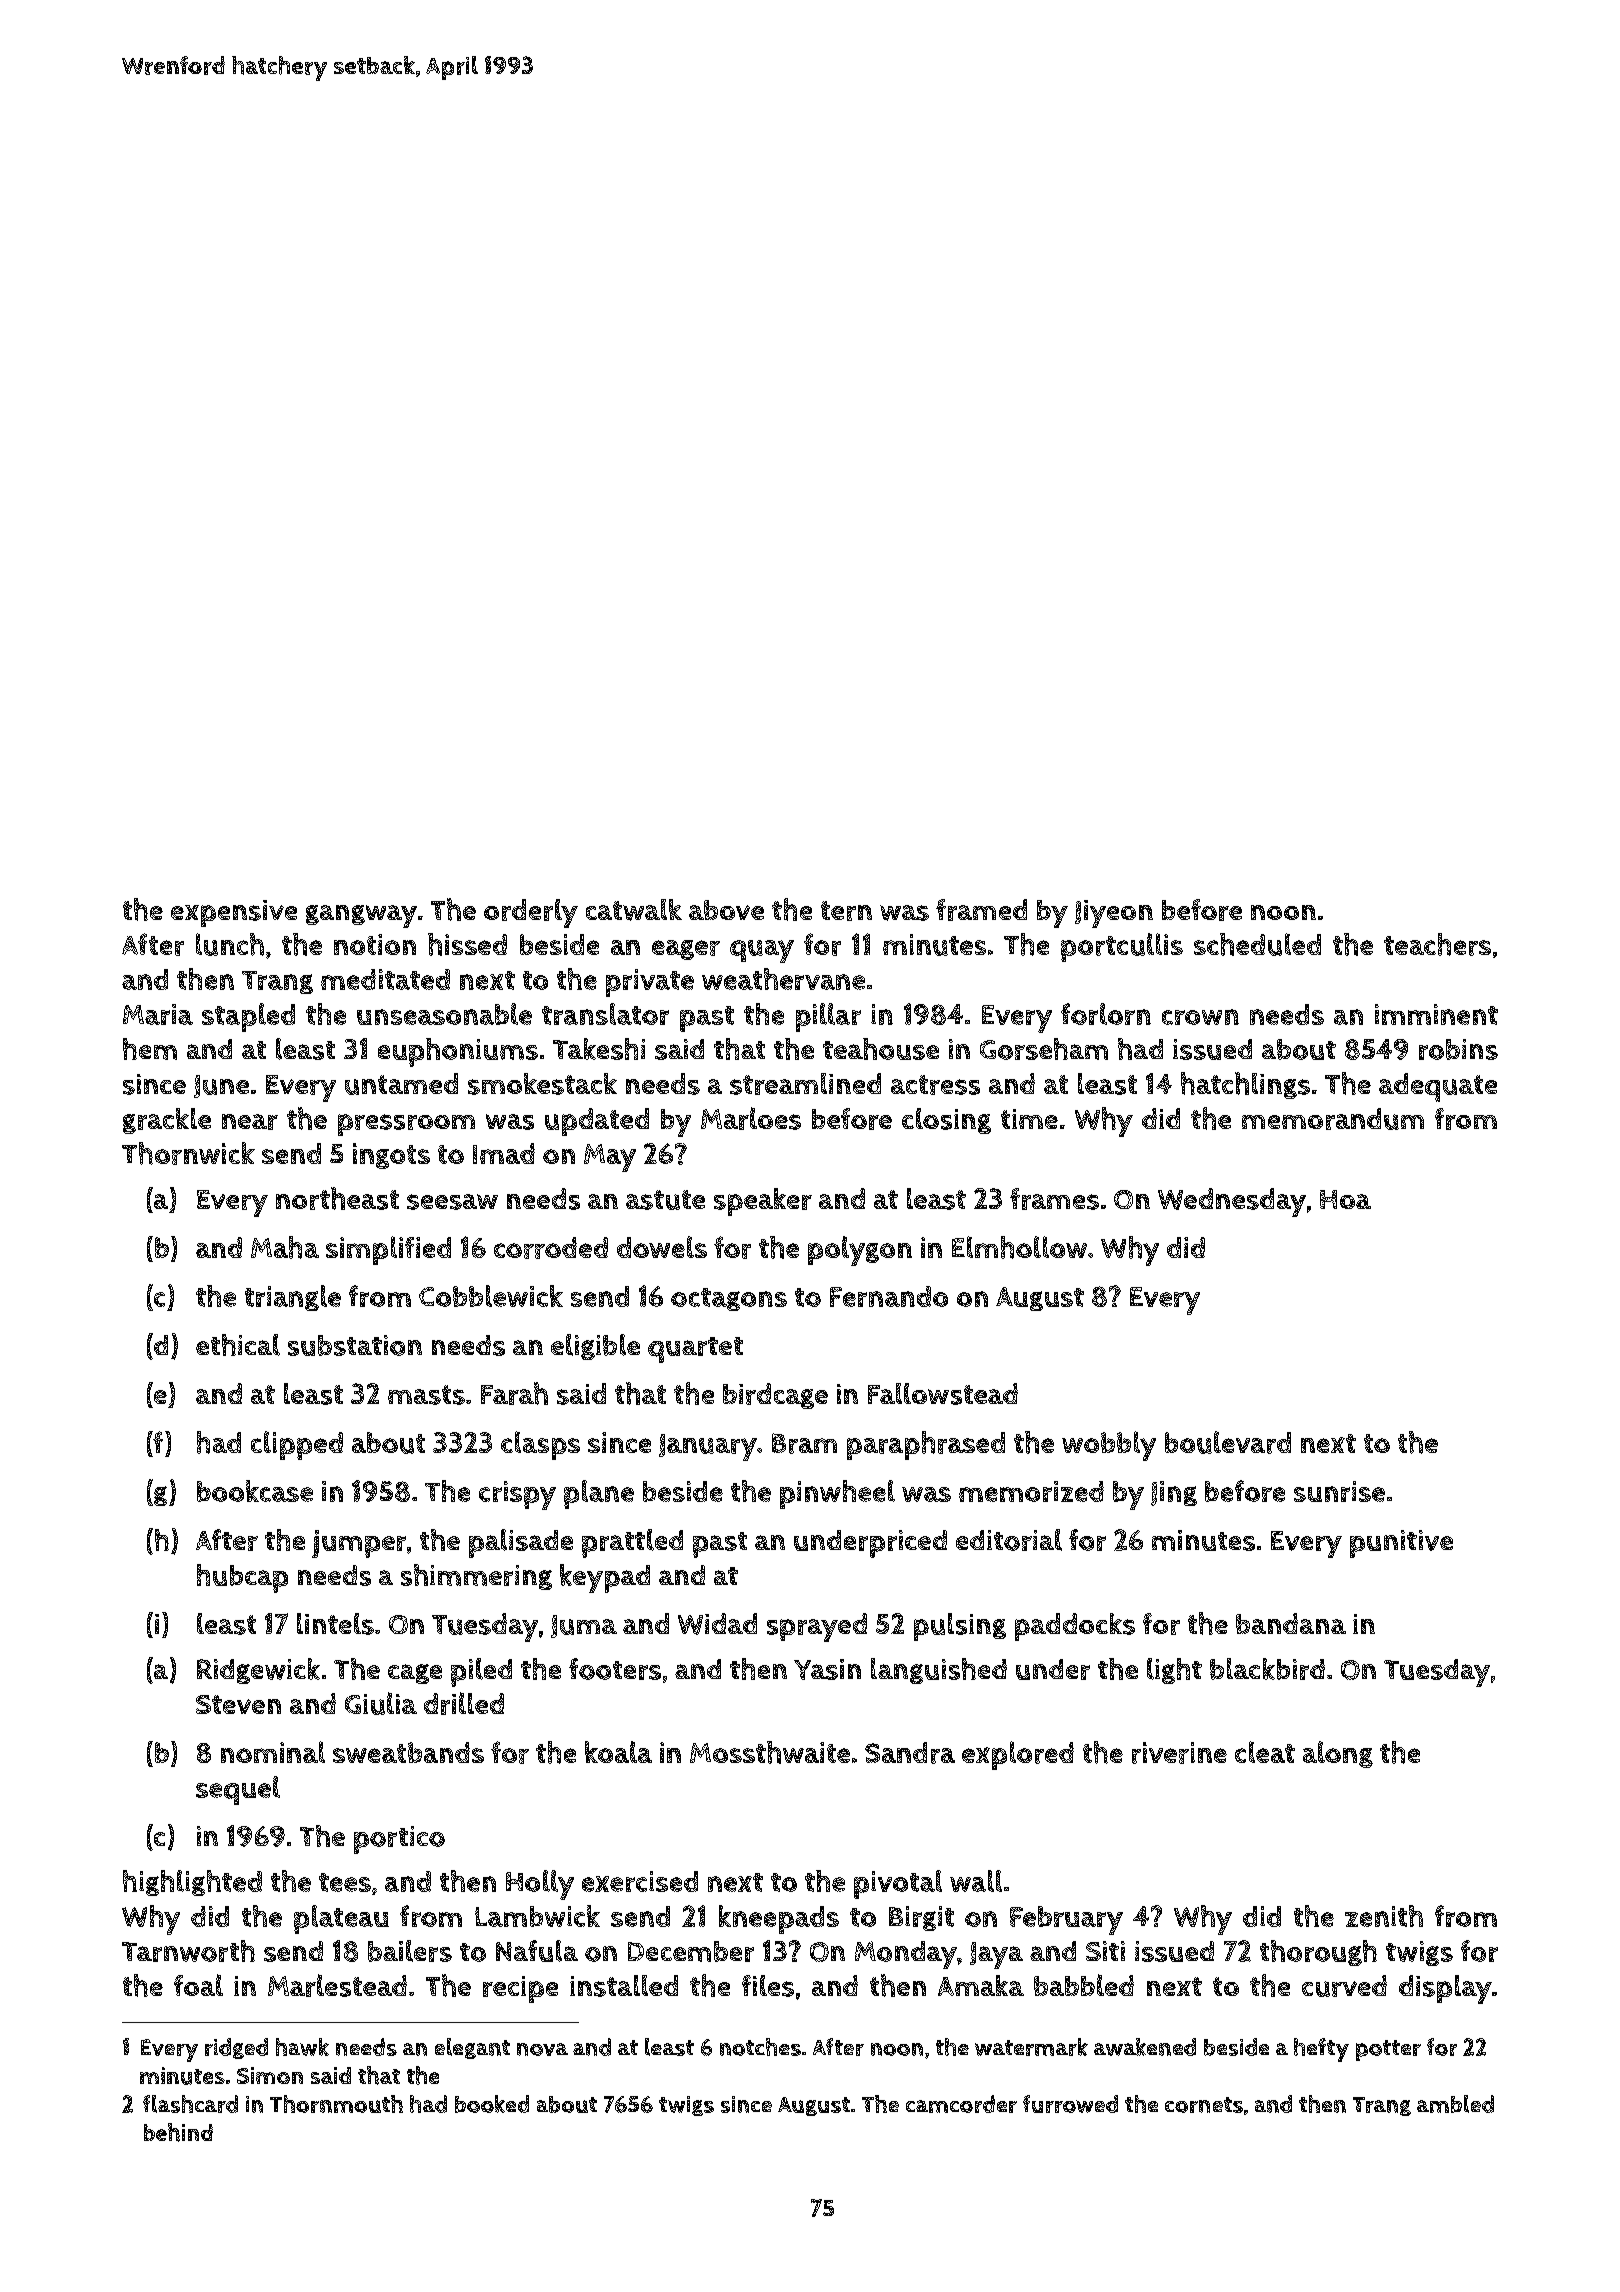 The width and height of the screenshot is (1620, 2292). I want to click on smokestack, so click(542, 1084).
